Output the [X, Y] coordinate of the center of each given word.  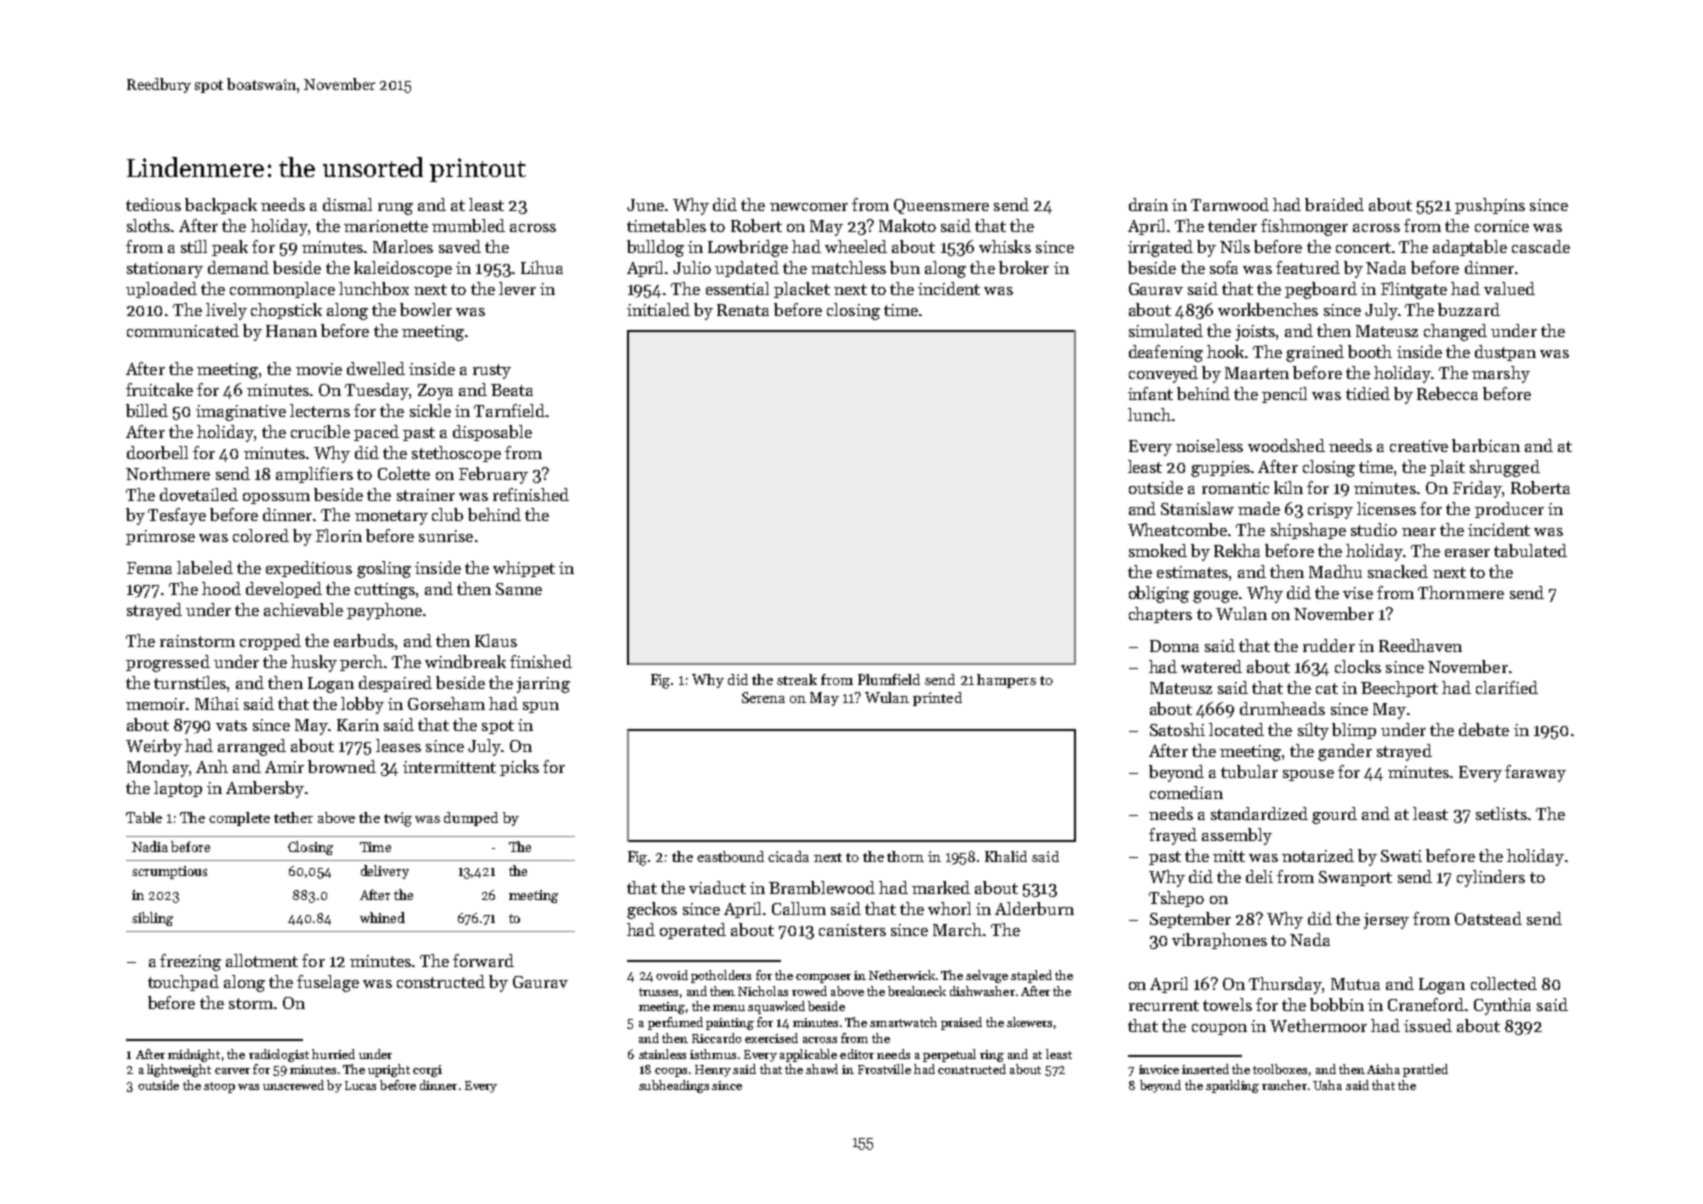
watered [1211, 666]
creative [1419, 446]
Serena [763, 697]
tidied [1368, 393]
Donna [1174, 646]
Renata [743, 310]
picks [519, 768]
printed [937, 699]
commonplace [282, 290]
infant [1150, 393]
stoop [219, 1087]
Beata [512, 390]
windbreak [465, 661]
